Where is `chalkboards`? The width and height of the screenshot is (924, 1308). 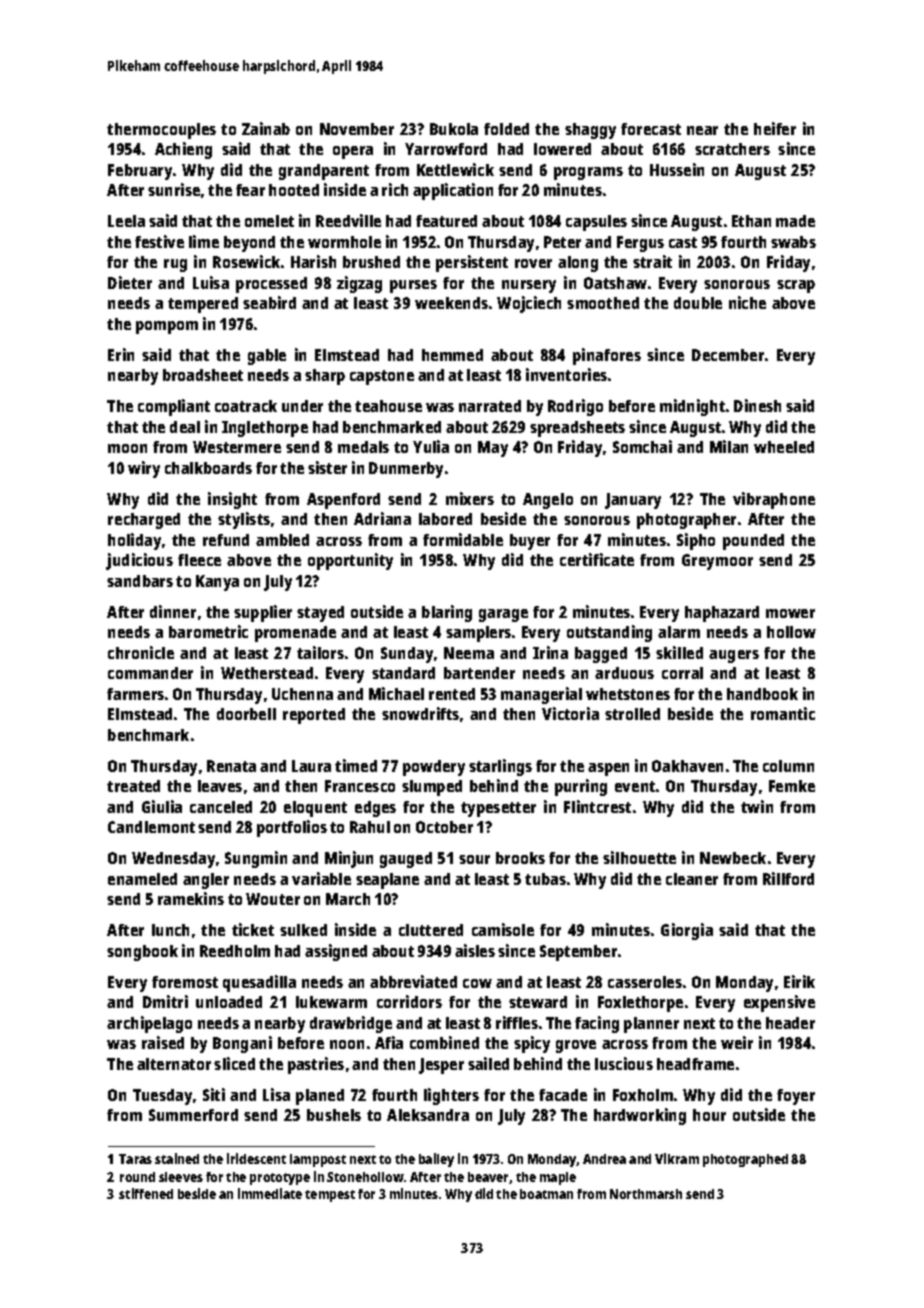
chalkboards is located at coordinates (208, 468).
